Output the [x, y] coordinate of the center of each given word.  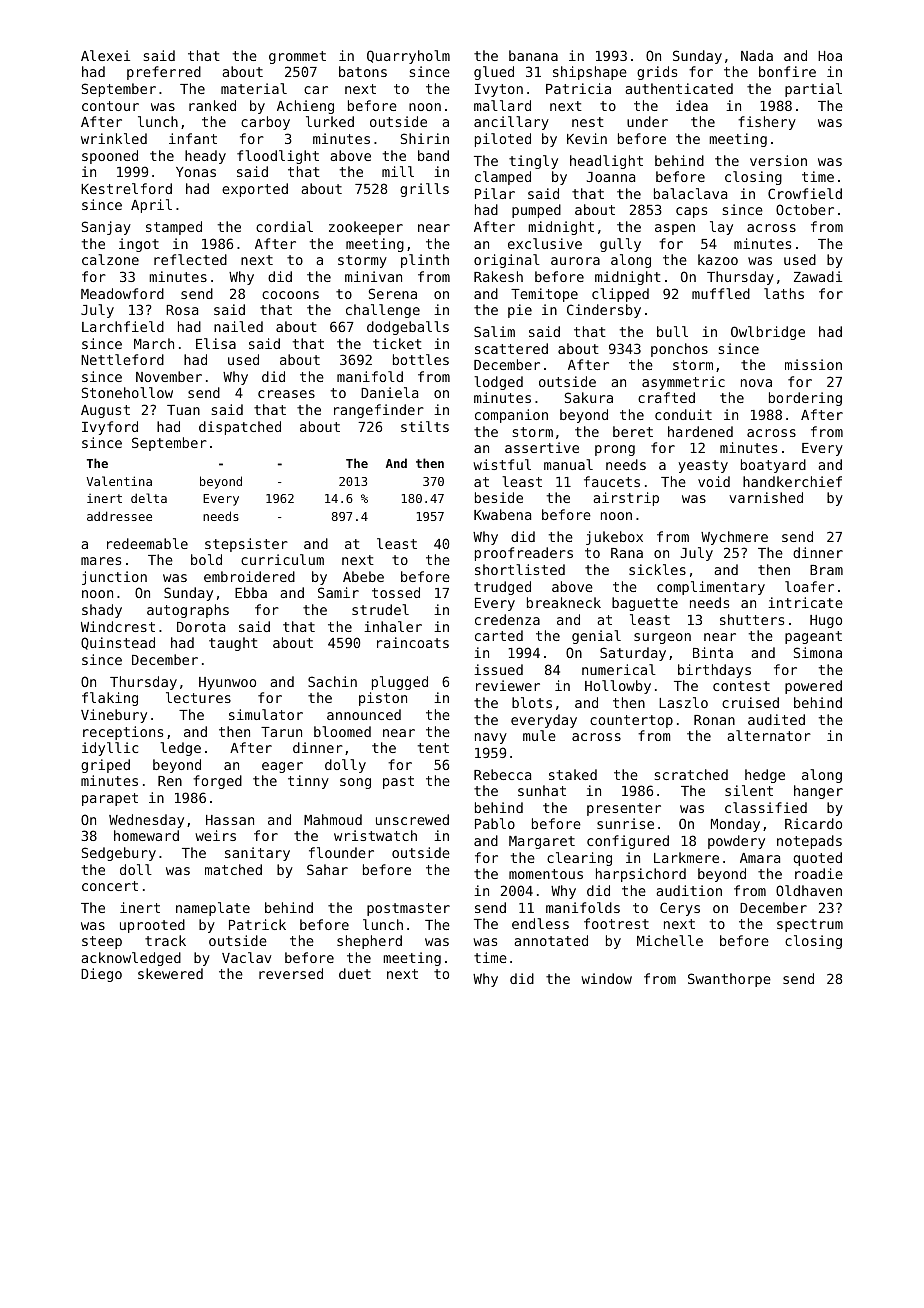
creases [286, 394]
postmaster [408, 909]
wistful [502, 464]
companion [511, 416]
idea [692, 105]
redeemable [147, 543]
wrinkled [114, 138]
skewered [170, 973]
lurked [330, 121]
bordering [805, 399]
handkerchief [792, 481]
